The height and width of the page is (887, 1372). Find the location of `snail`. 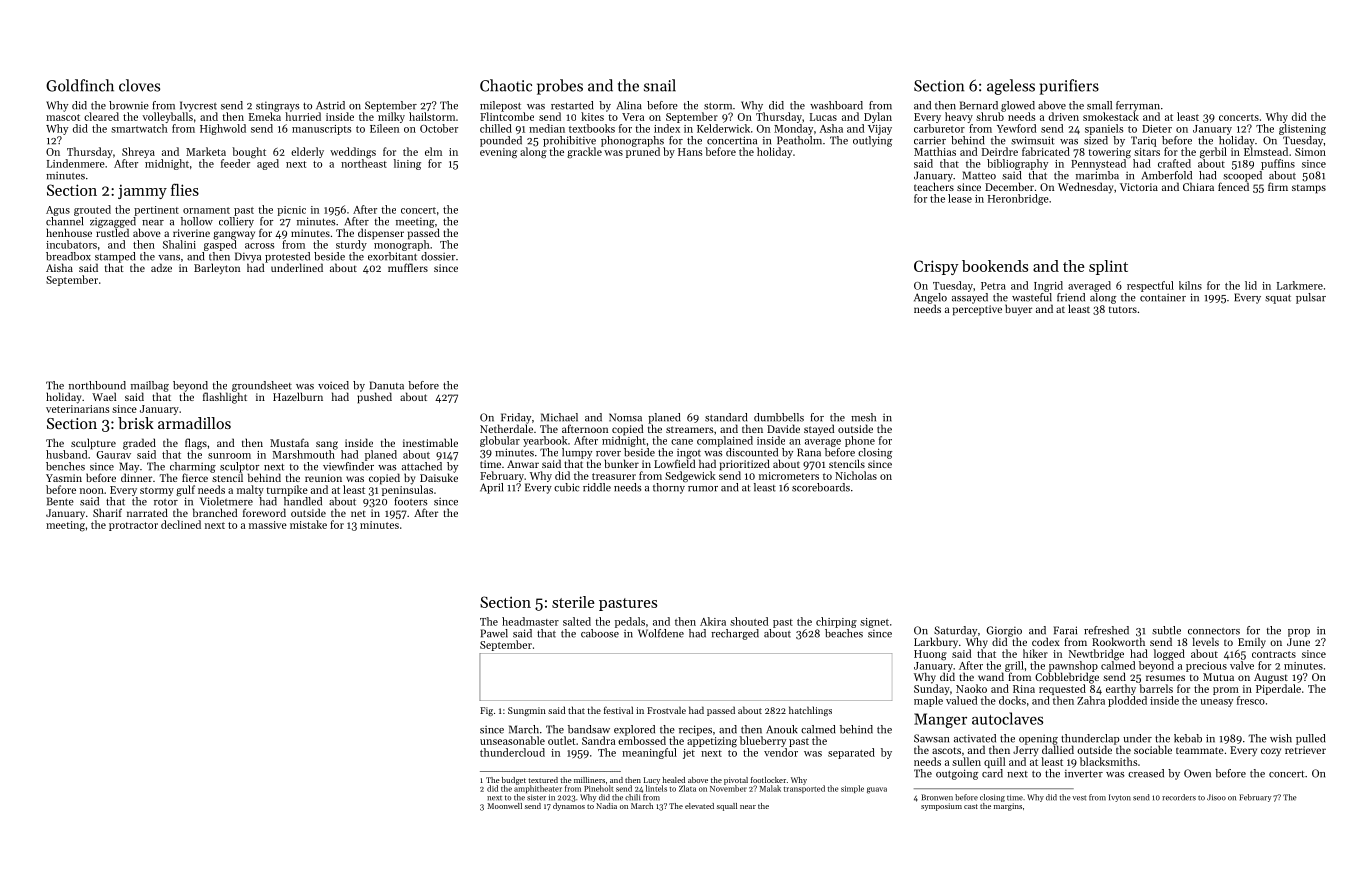

snail is located at coordinates (660, 85).
